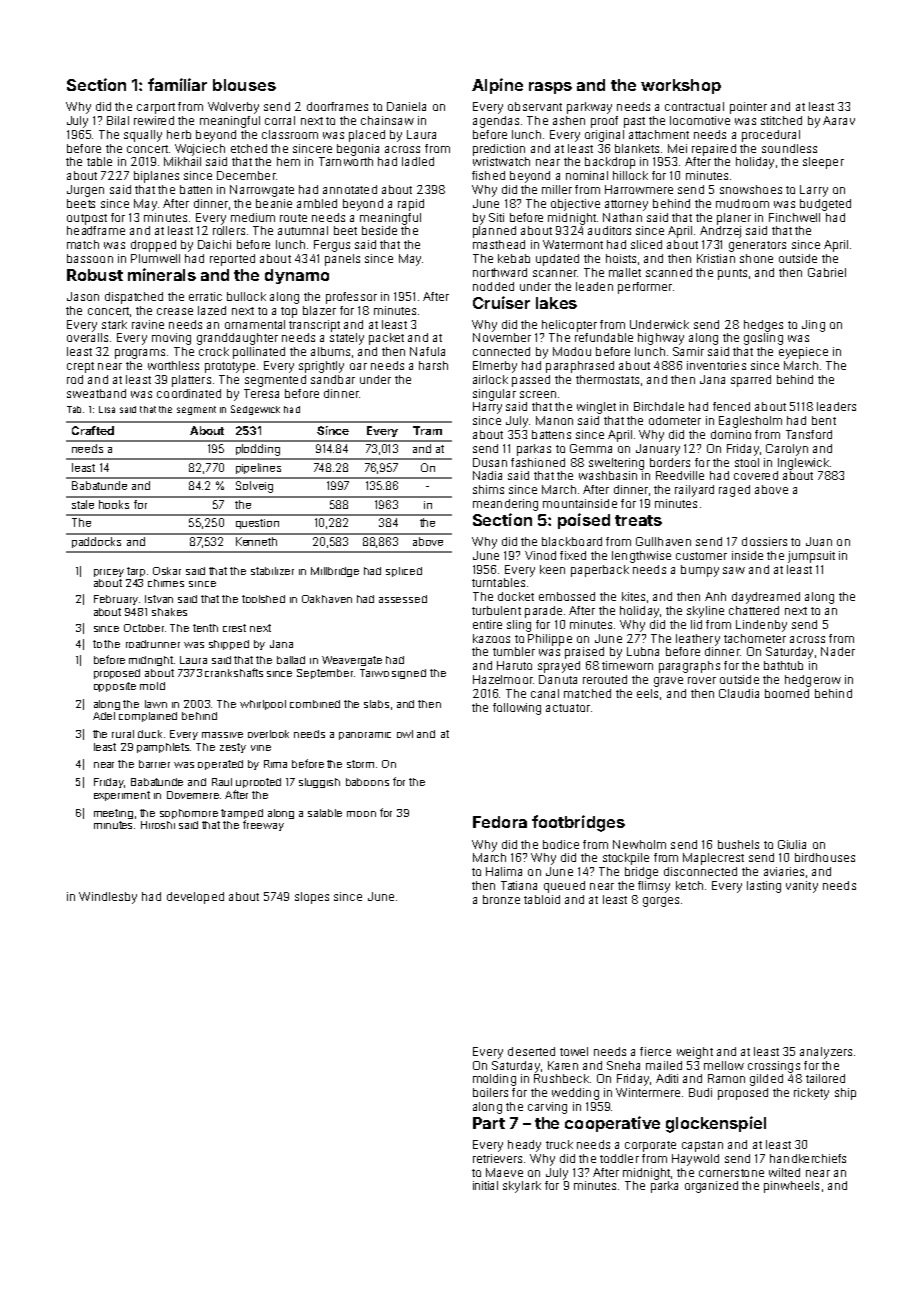  I want to click on initial, so click(485, 1185).
